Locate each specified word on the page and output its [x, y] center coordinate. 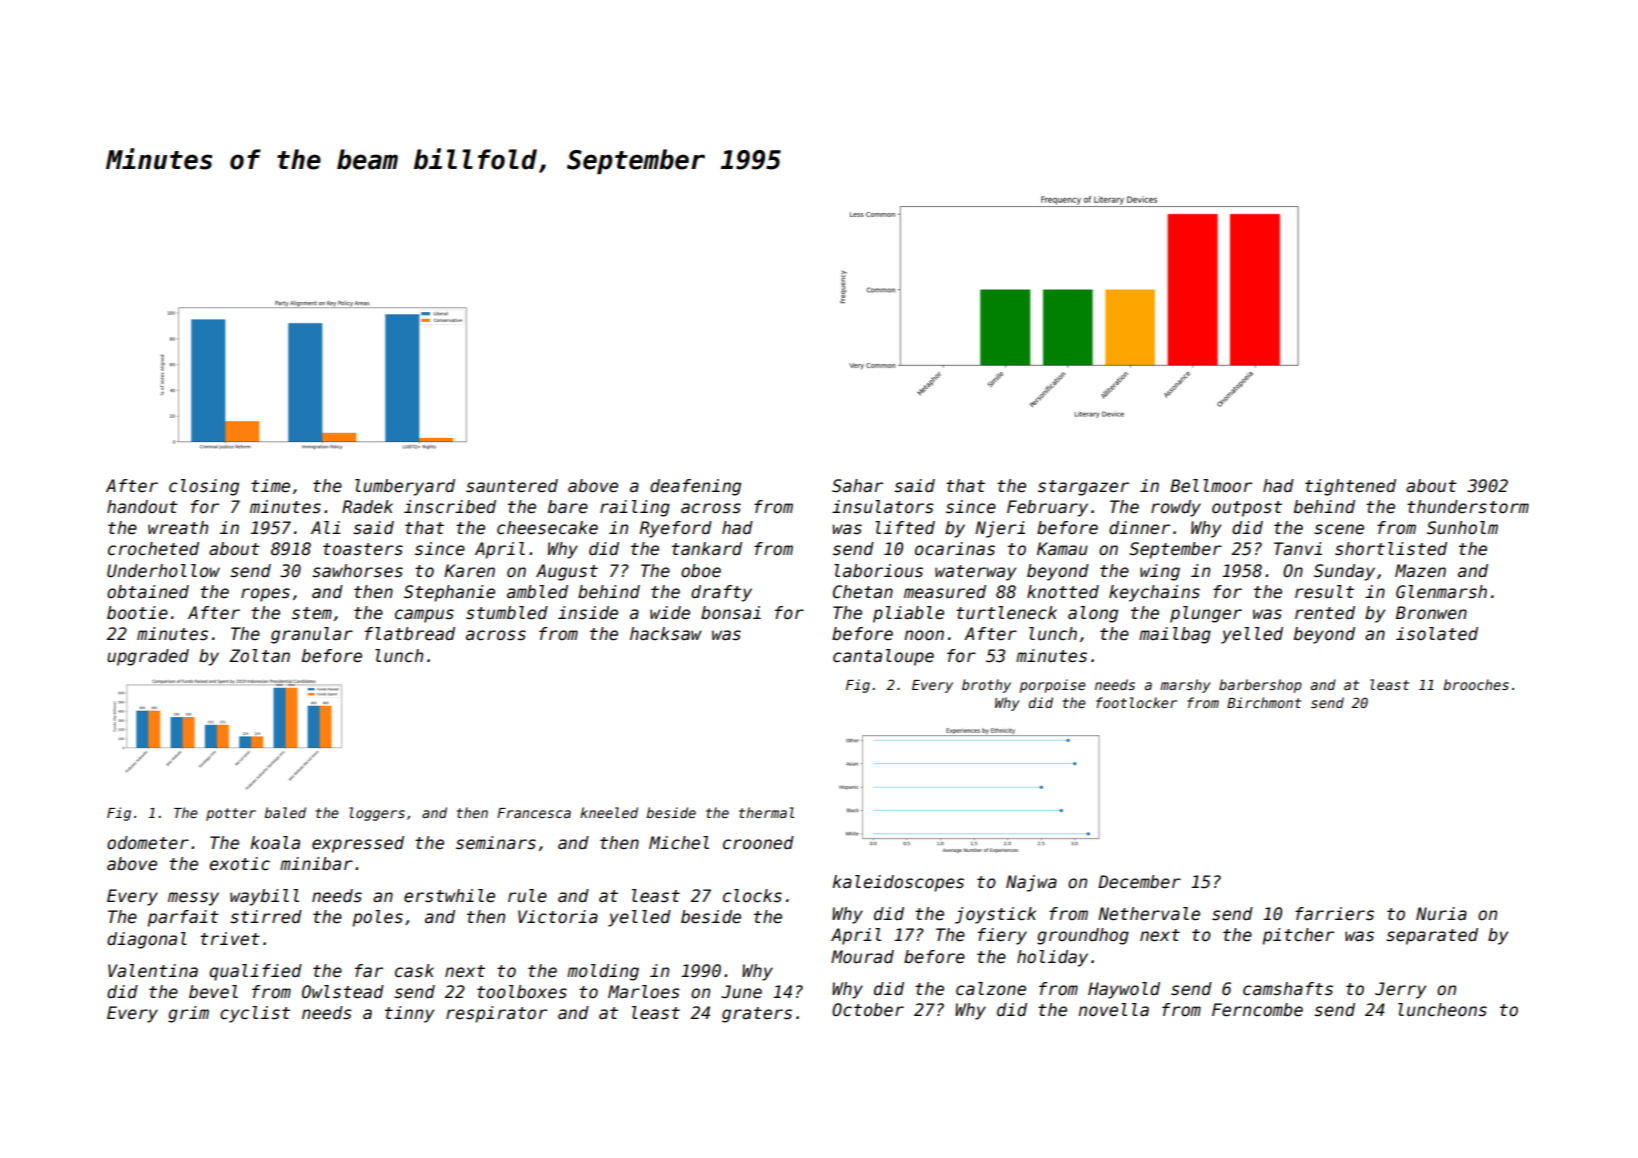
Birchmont [1264, 702]
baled [285, 812]
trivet [230, 939]
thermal [766, 812]
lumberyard [405, 487]
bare [568, 507]
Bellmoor [1211, 486]
